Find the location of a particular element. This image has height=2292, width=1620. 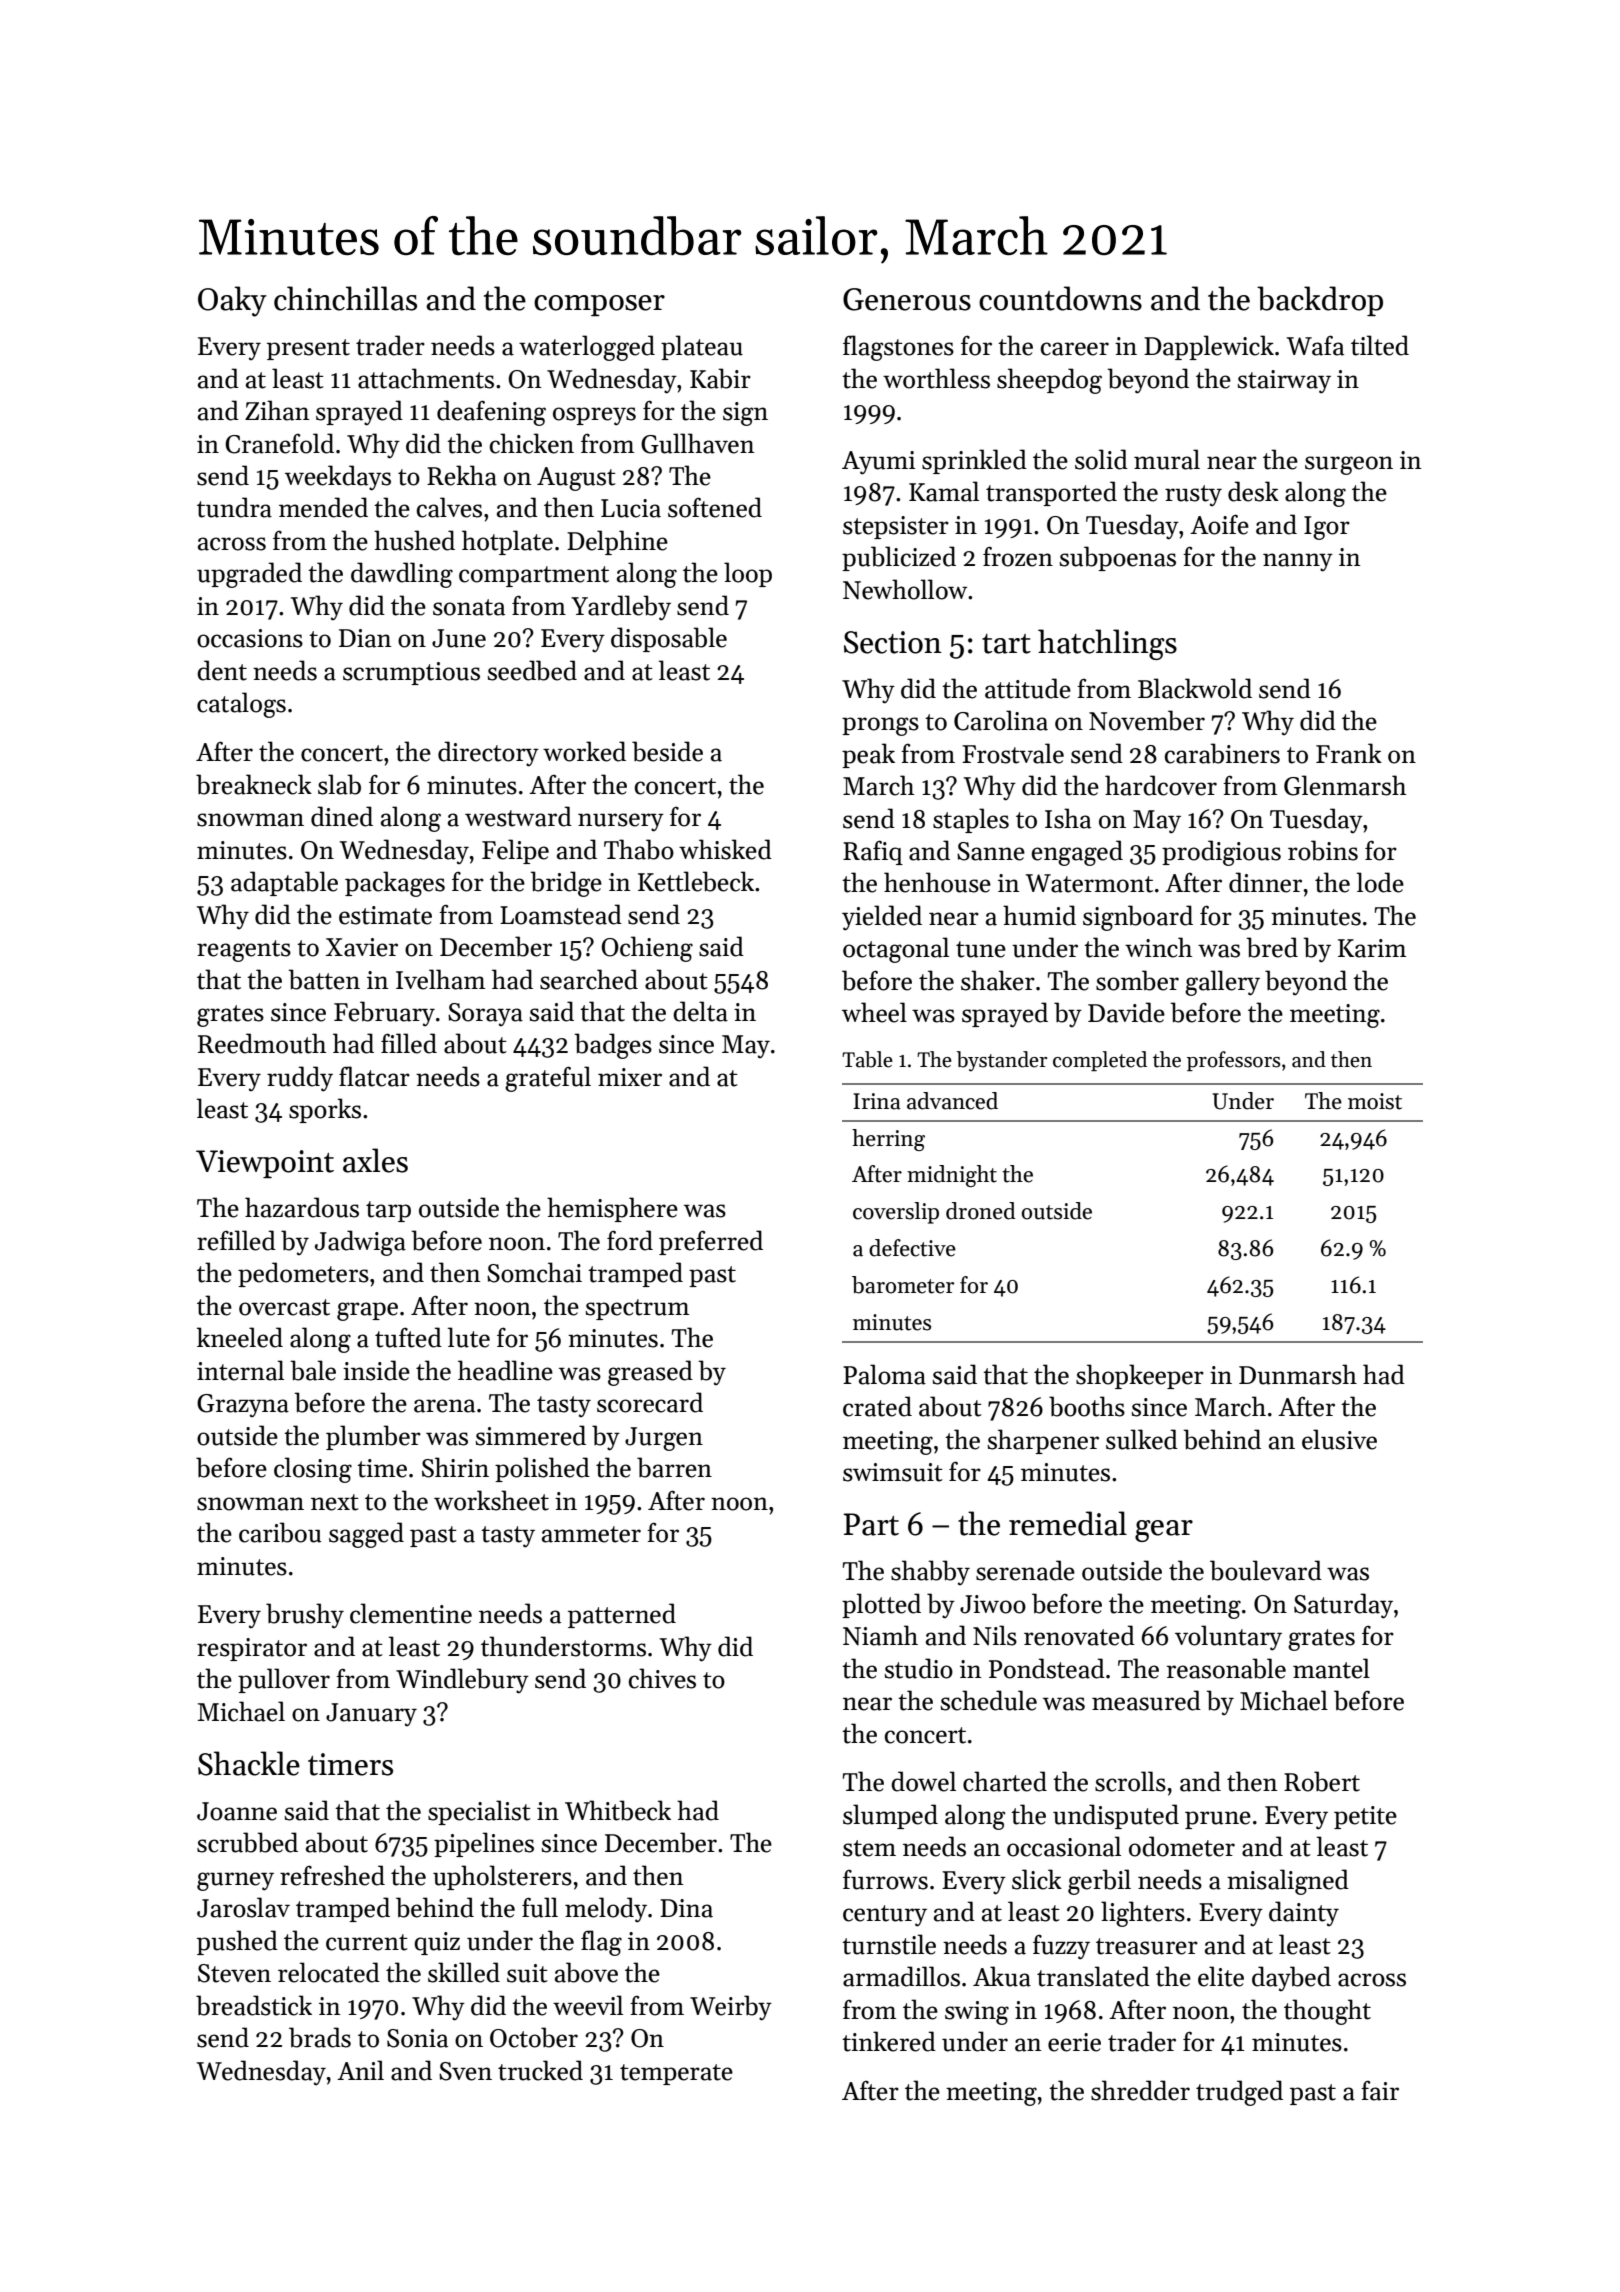

composer is located at coordinates (599, 305).
